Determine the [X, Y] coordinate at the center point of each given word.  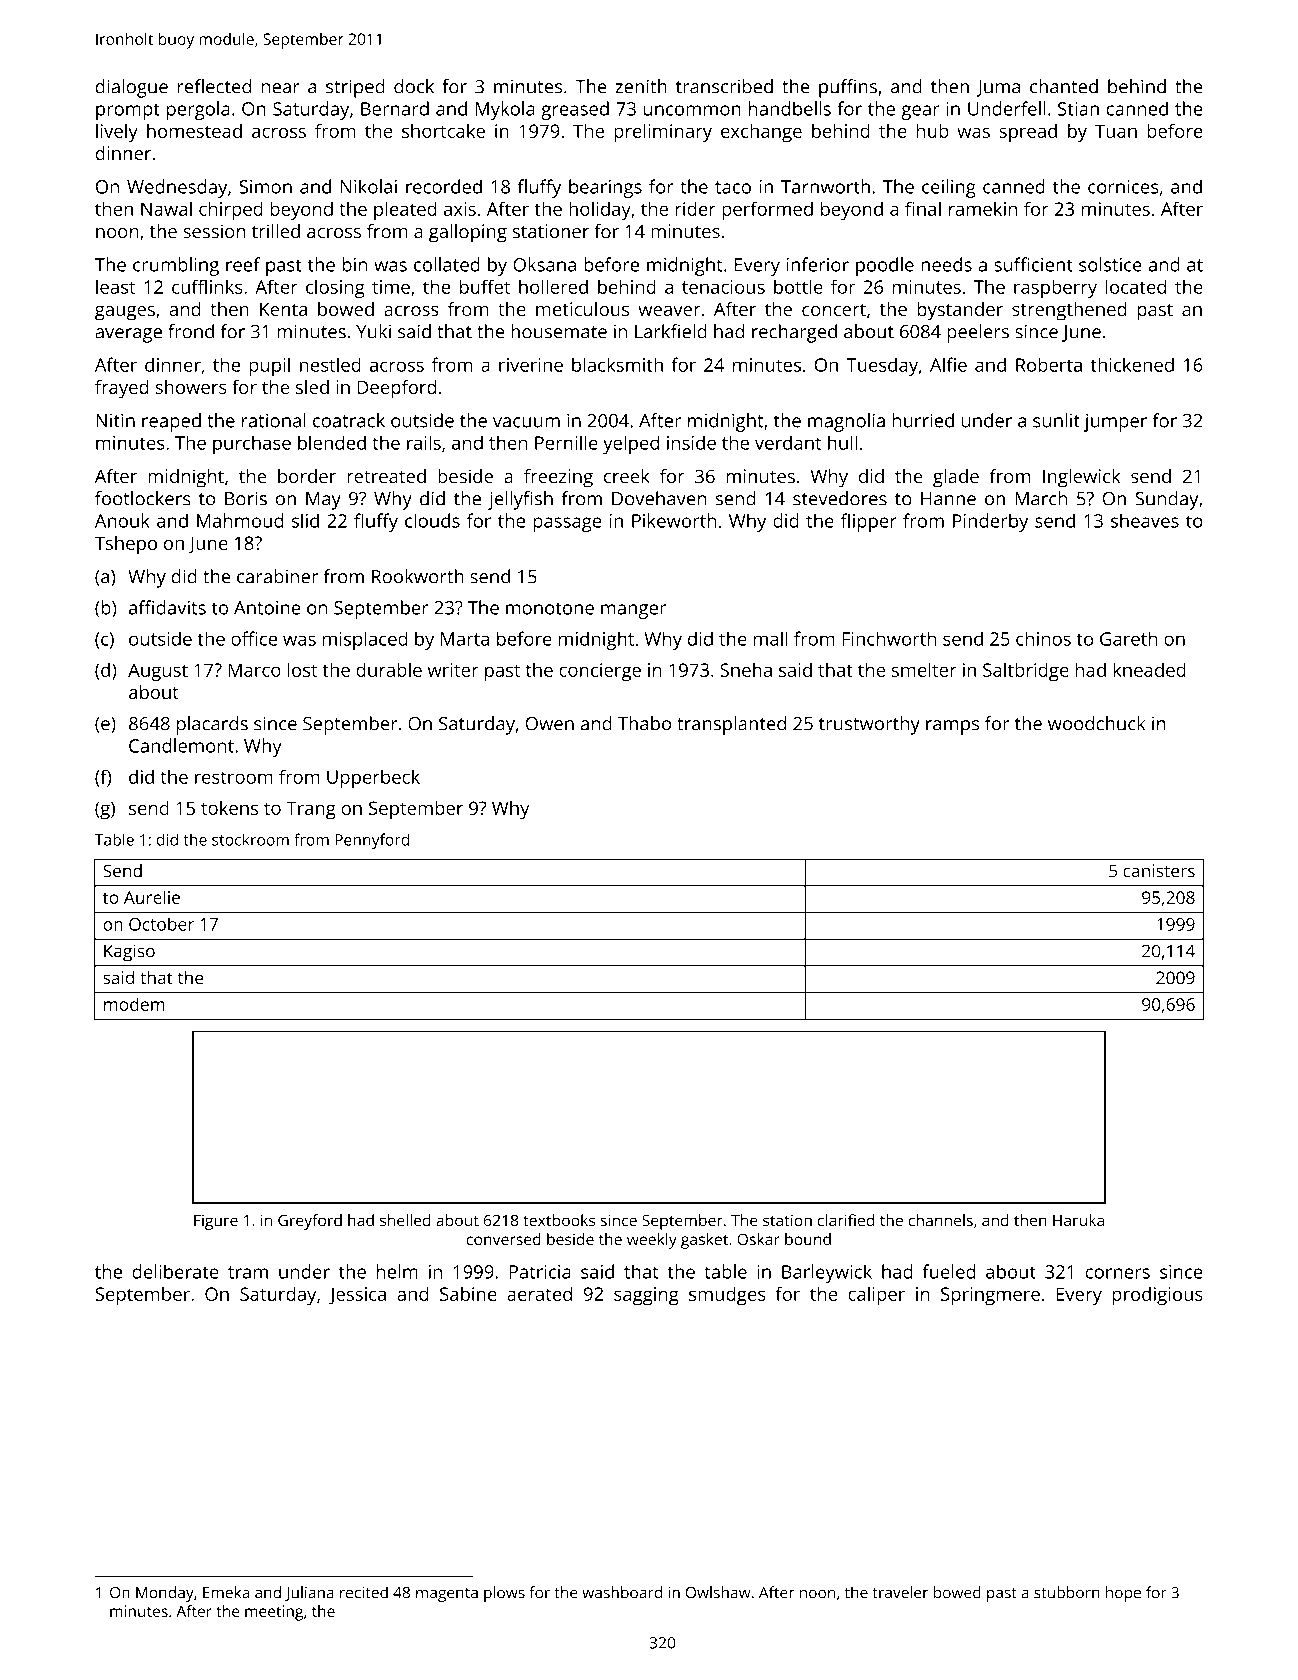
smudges [727, 1296]
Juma [998, 88]
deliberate [175, 1271]
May [323, 501]
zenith [641, 86]
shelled [405, 1220]
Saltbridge [1026, 672]
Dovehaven [659, 498]
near [281, 88]
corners [1118, 1273]
